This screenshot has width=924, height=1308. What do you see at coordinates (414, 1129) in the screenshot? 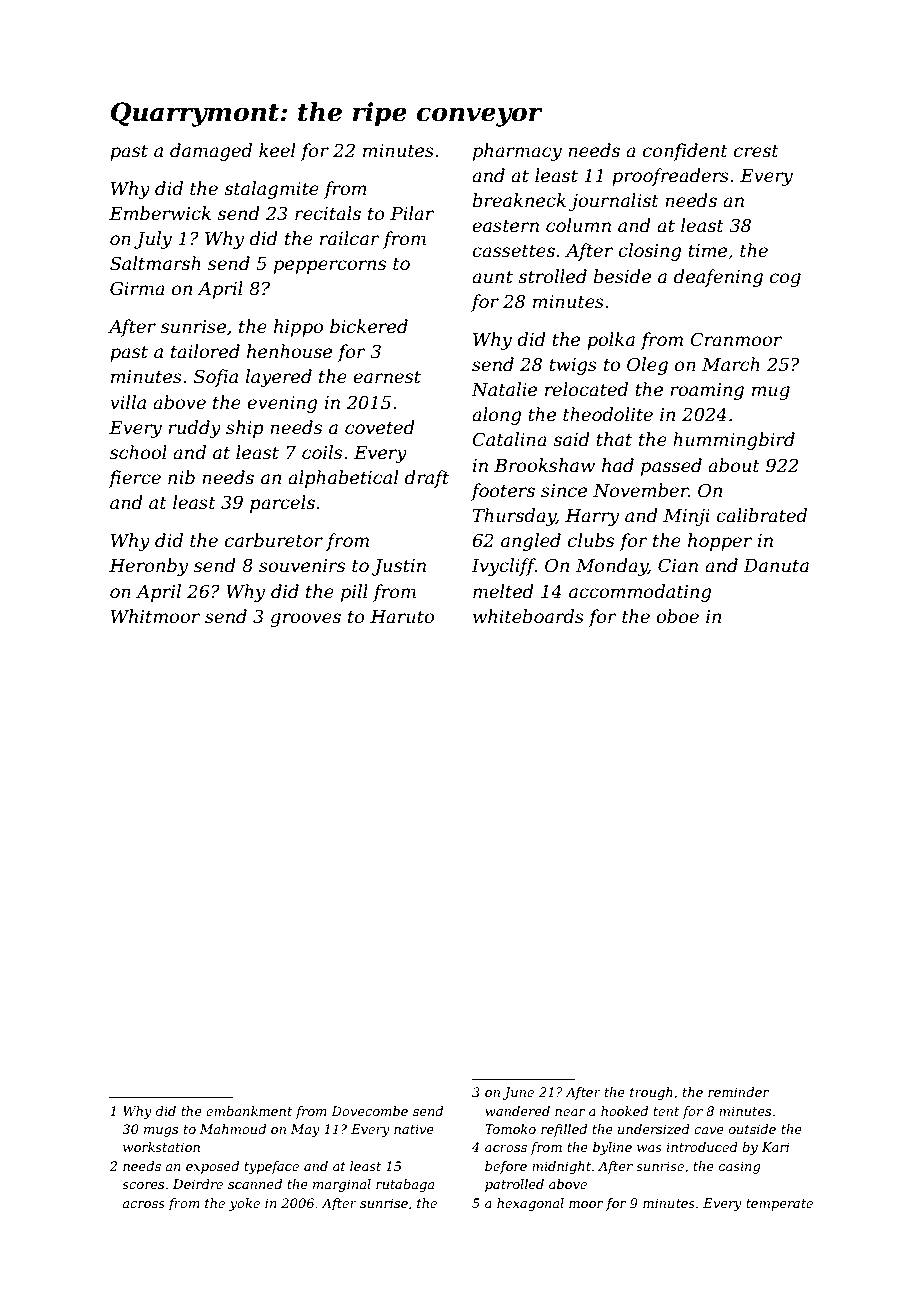
I see `native` at bounding box center [414, 1129].
